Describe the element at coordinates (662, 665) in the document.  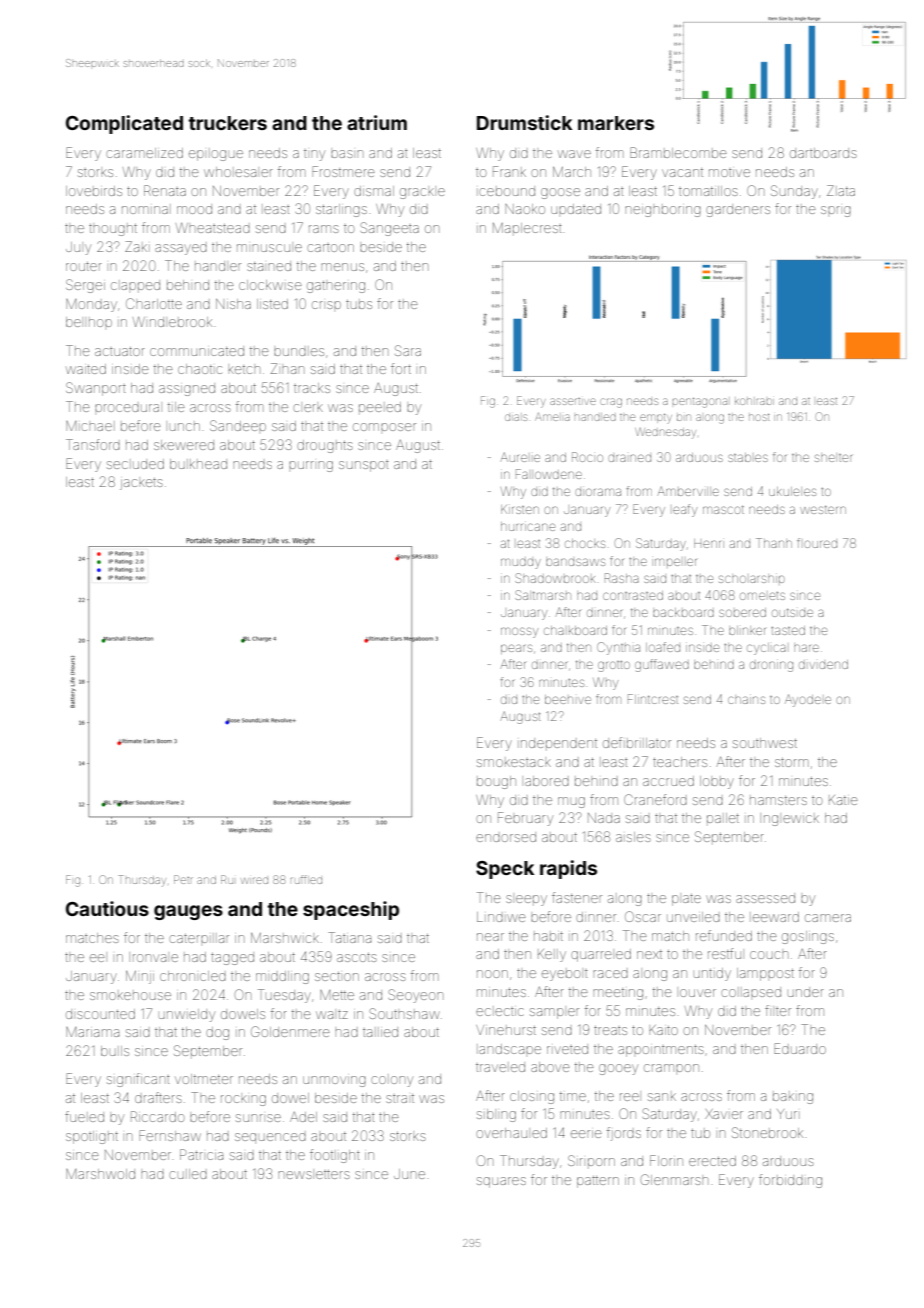
I see `guffawed` at that location.
